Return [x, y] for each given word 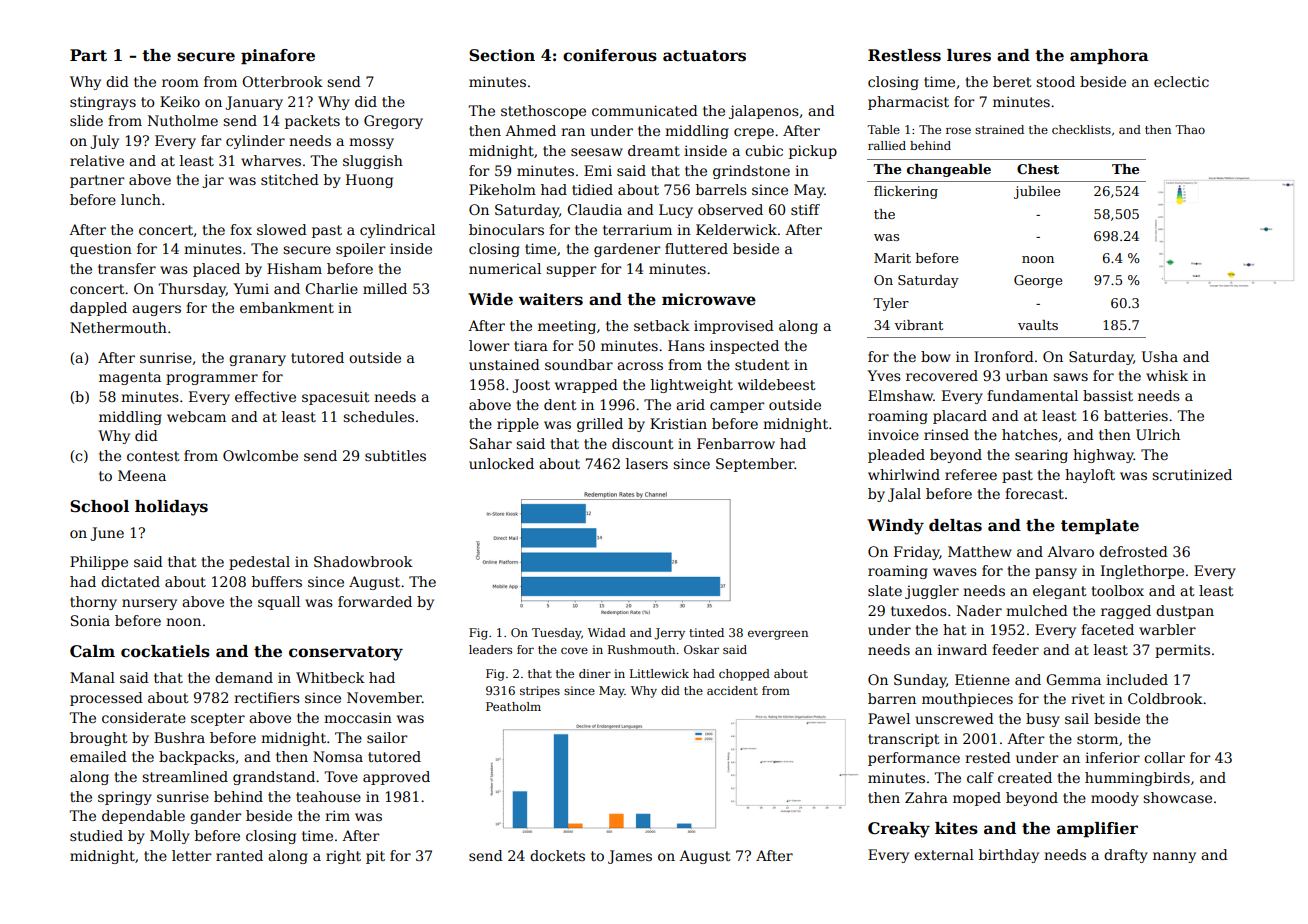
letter [192, 855]
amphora [1109, 57]
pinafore [278, 57]
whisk [1167, 375]
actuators [704, 56]
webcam [196, 416]
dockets [557, 855]
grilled [600, 425]
